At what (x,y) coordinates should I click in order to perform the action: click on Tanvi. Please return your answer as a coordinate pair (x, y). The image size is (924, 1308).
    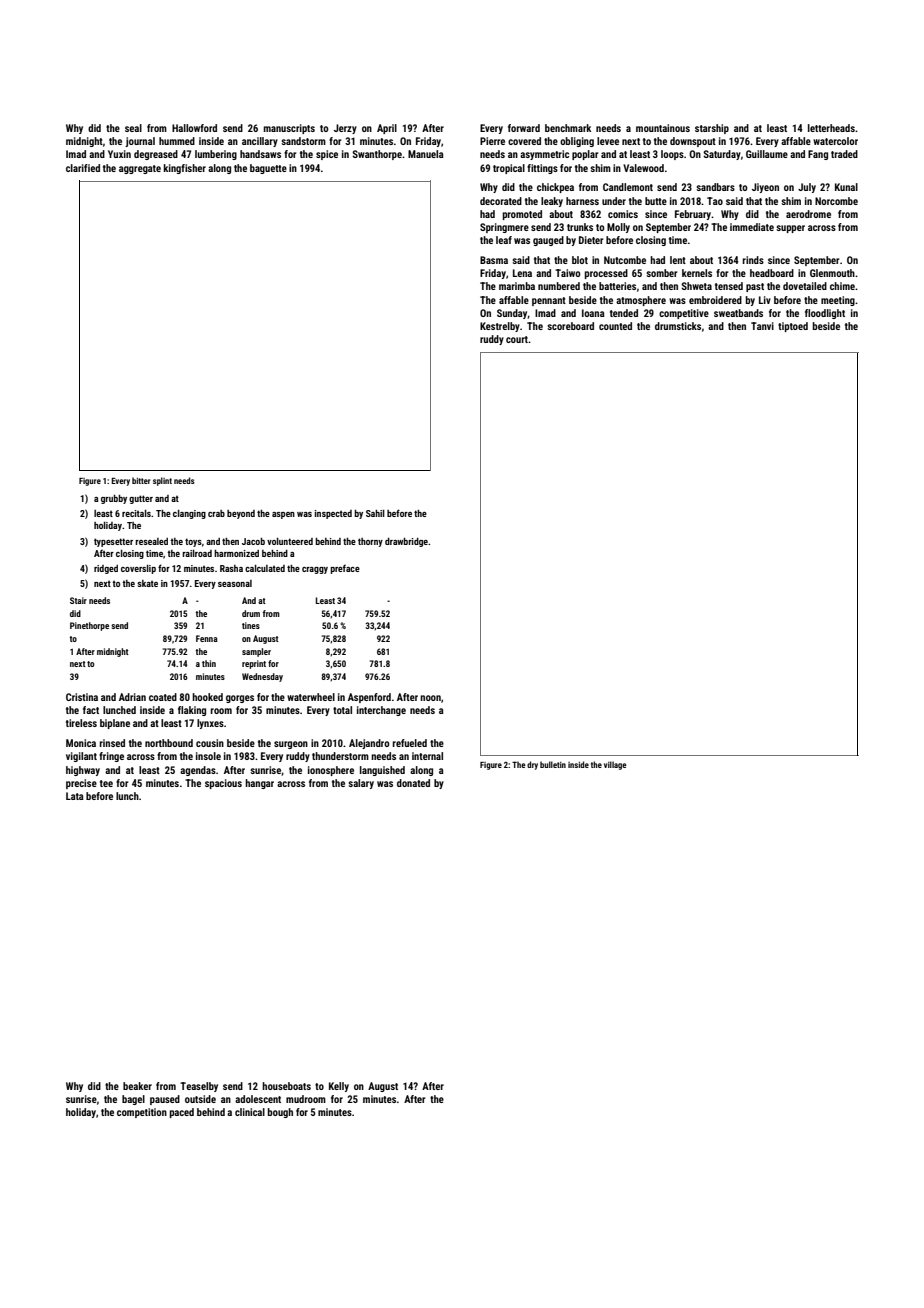
    Looking at the image, I should click on (762, 326).
